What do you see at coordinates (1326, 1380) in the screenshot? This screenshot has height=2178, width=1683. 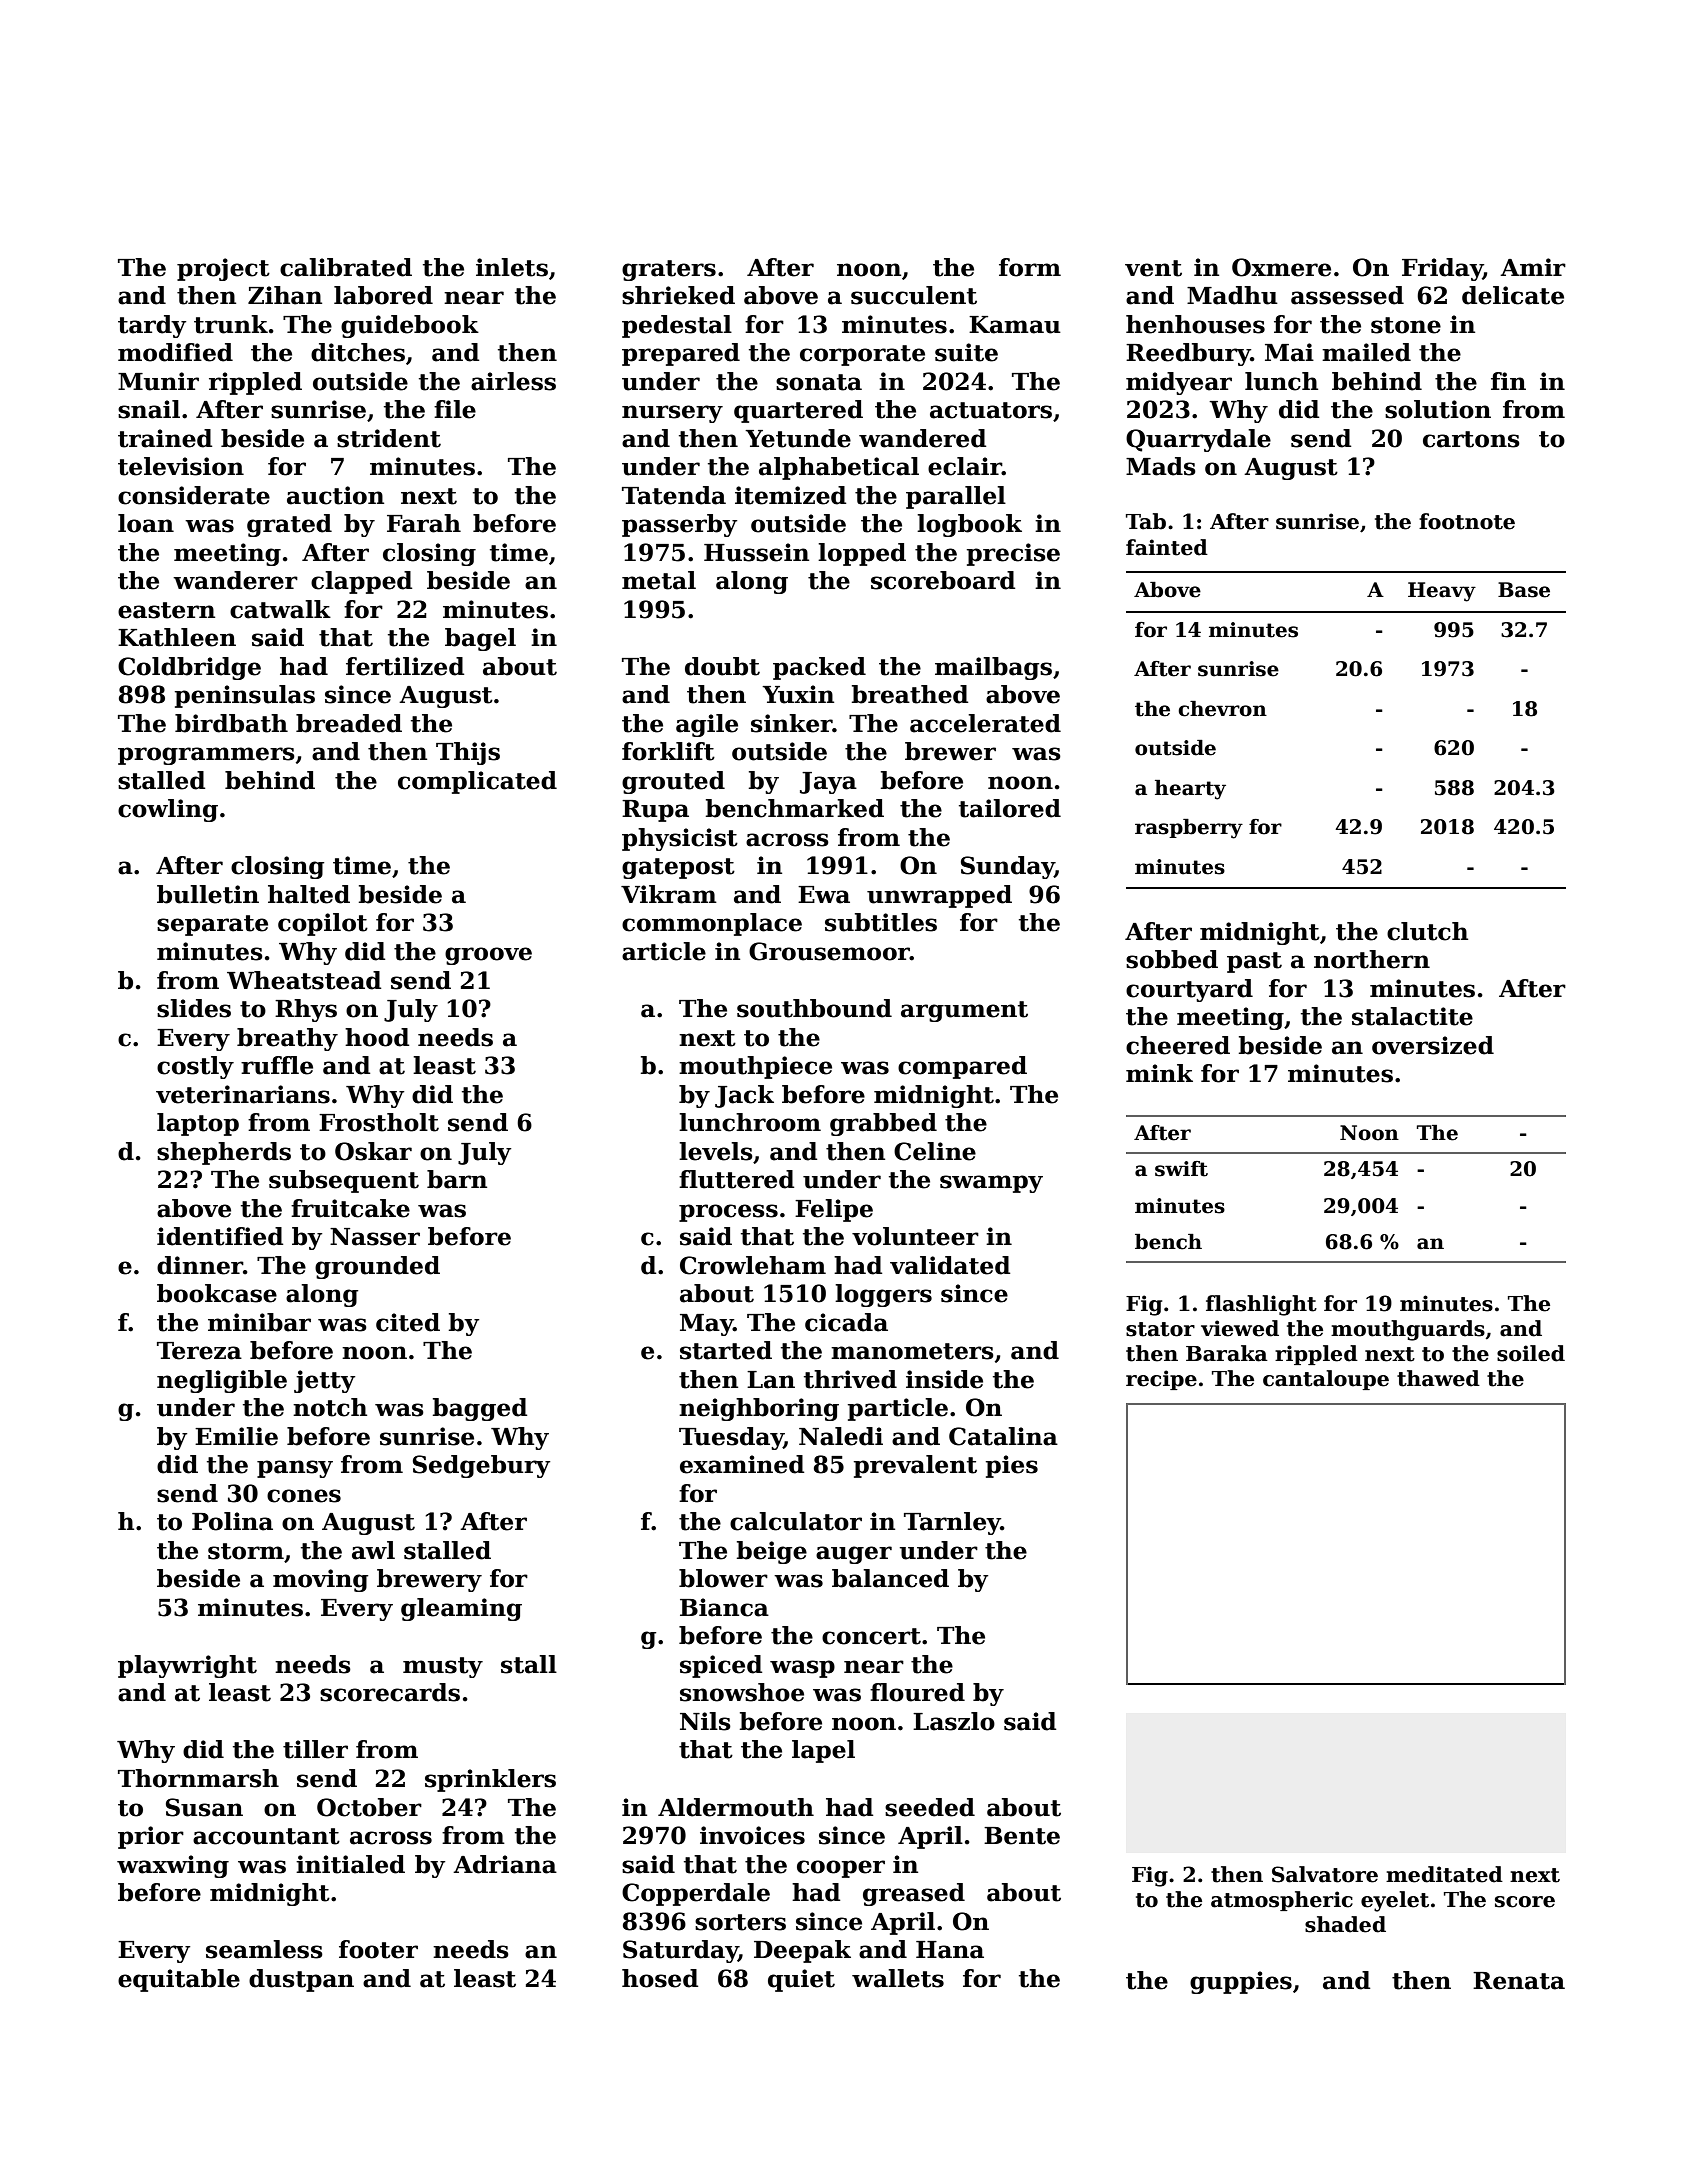 I see `cantaloupe` at bounding box center [1326, 1380].
